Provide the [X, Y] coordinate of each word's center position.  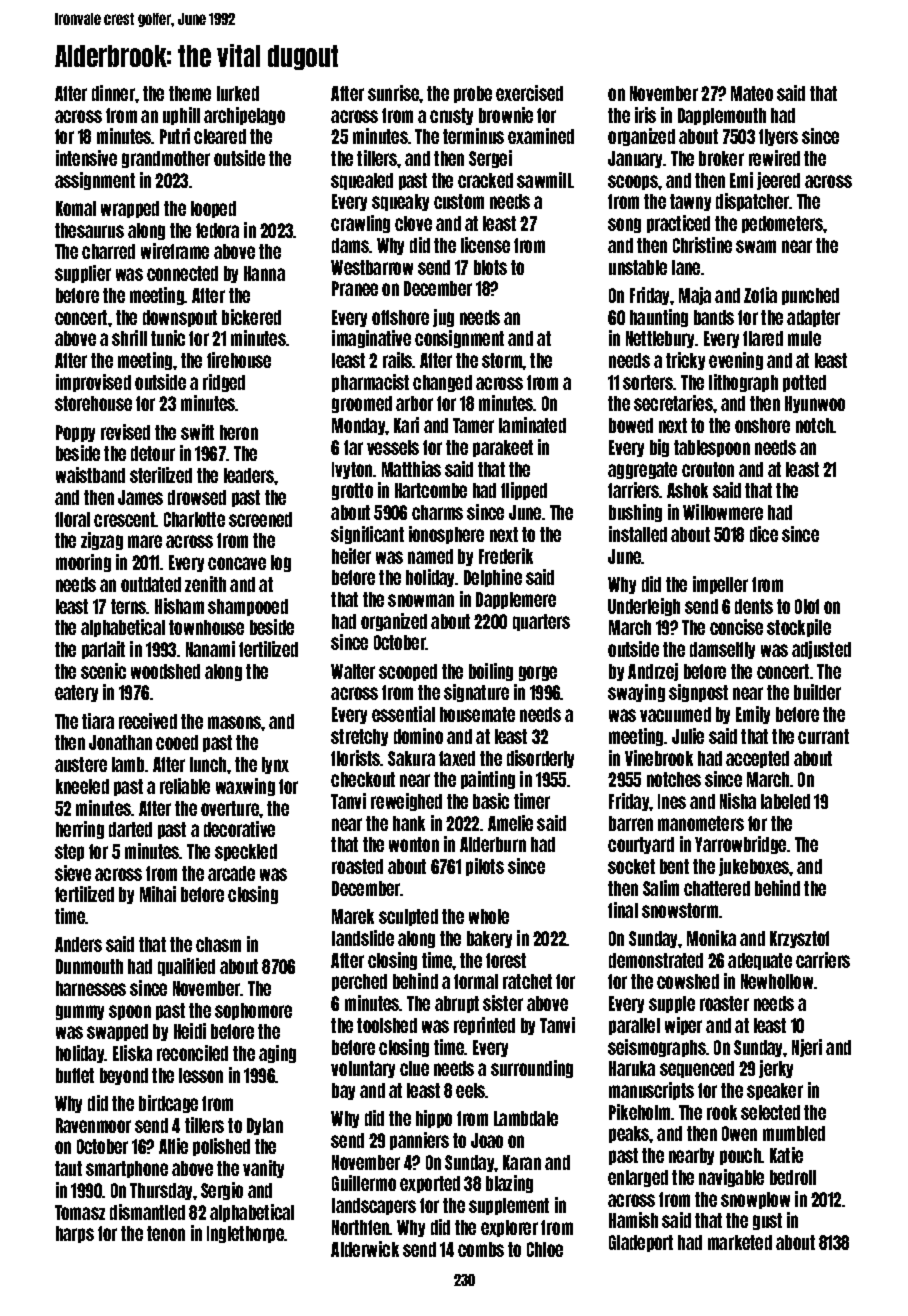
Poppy [75, 433]
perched [359, 982]
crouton [708, 469]
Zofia [760, 295]
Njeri [807, 1048]
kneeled [82, 786]
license [485, 245]
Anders [78, 944]
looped [213, 209]
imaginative [371, 339]
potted [804, 383]
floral [72, 519]
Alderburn [493, 844]
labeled [785, 801]
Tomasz [80, 1212]
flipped [524, 491]
